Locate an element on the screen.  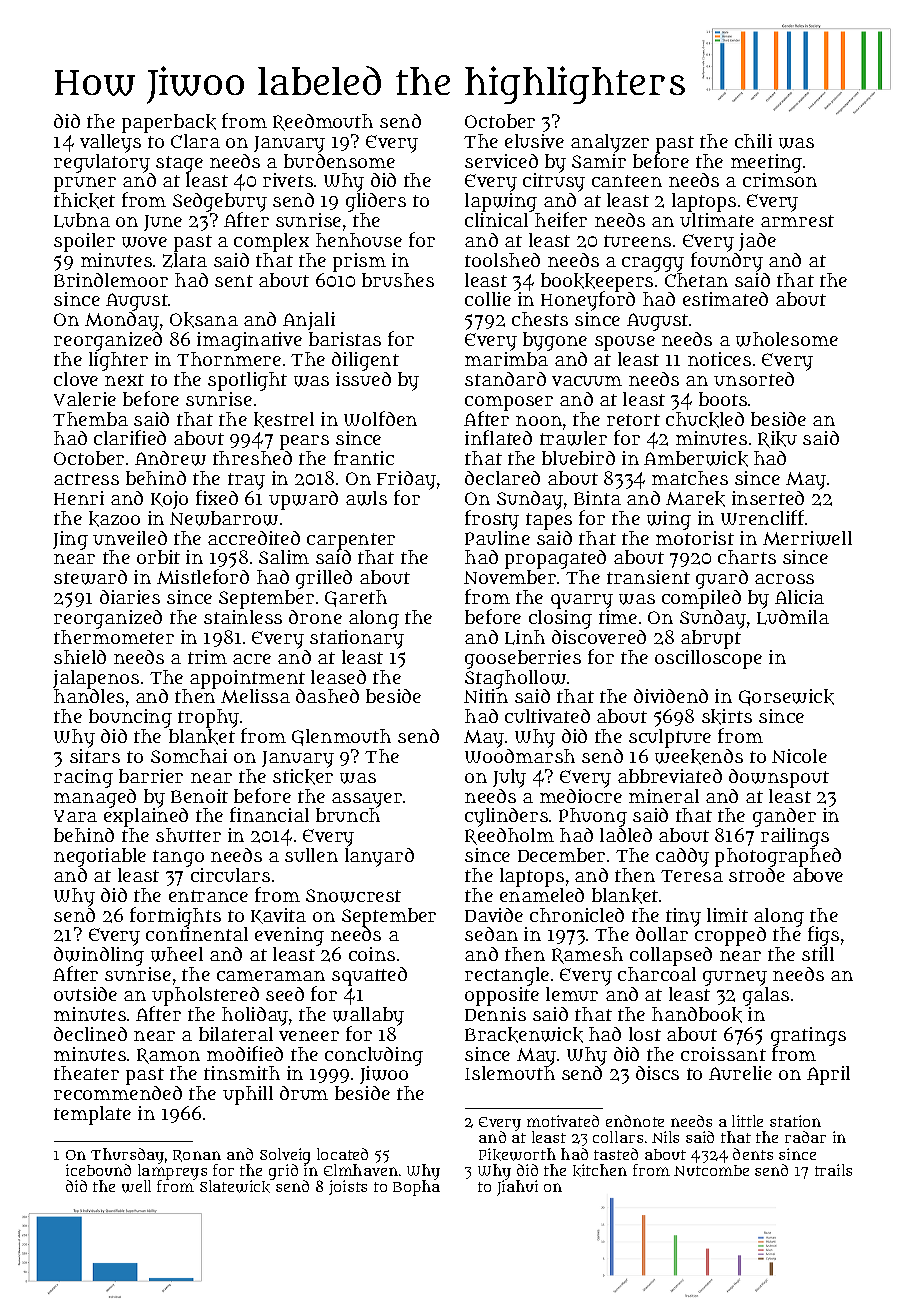
estimated is located at coordinates (725, 299).
